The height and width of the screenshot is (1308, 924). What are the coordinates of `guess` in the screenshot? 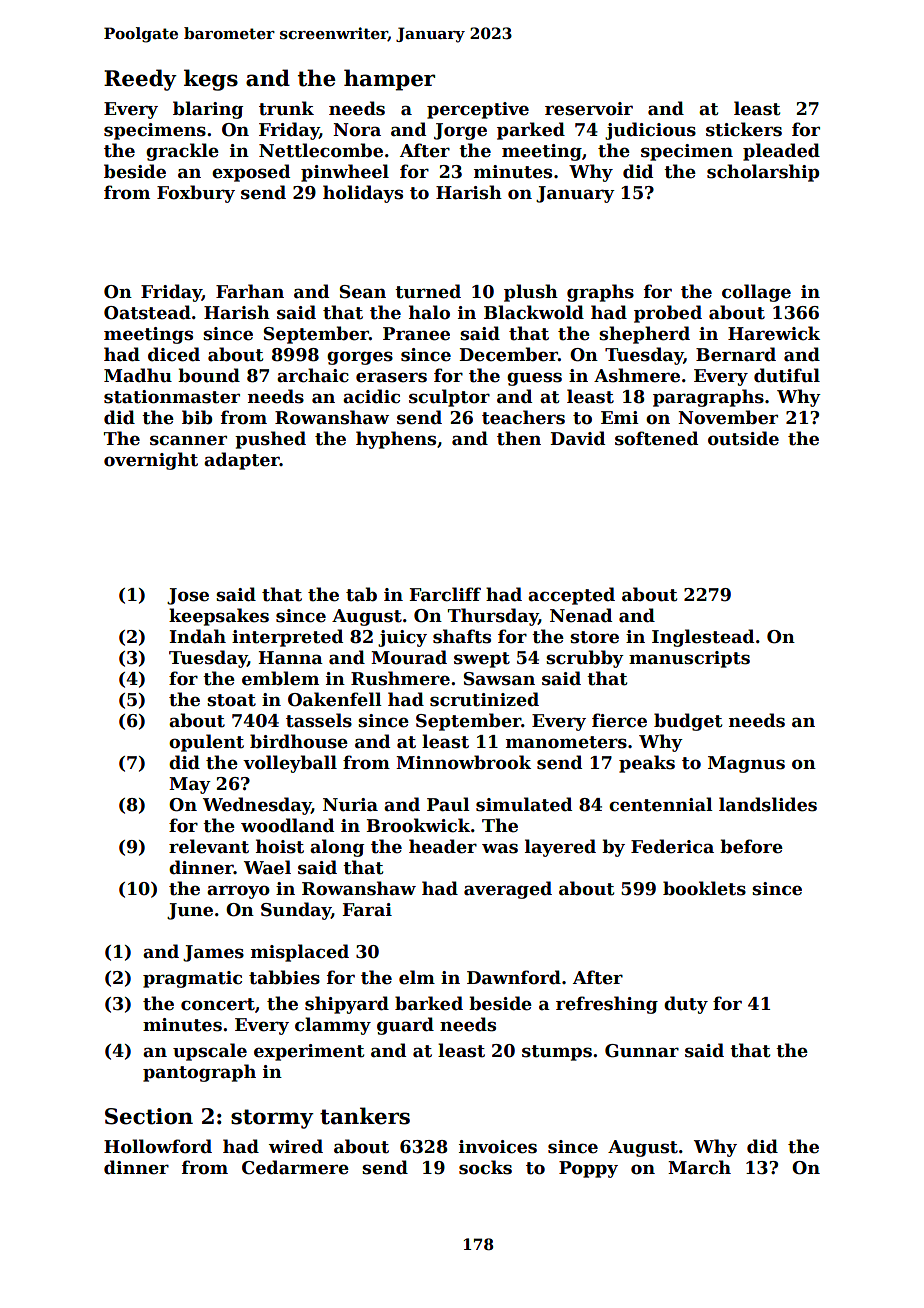 It's located at (534, 379).
